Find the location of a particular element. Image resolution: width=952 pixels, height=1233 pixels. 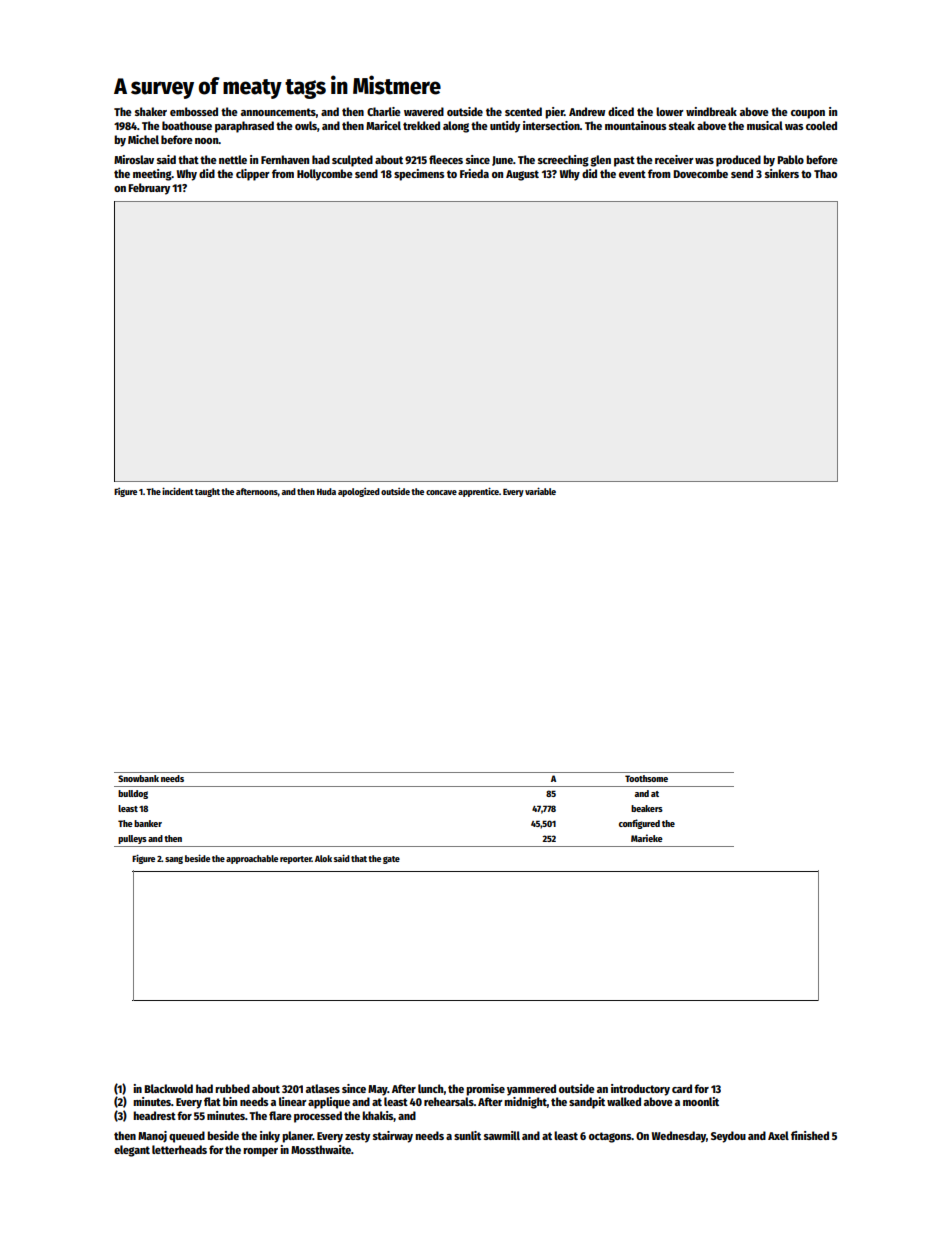

headrest is located at coordinates (154, 1115).
